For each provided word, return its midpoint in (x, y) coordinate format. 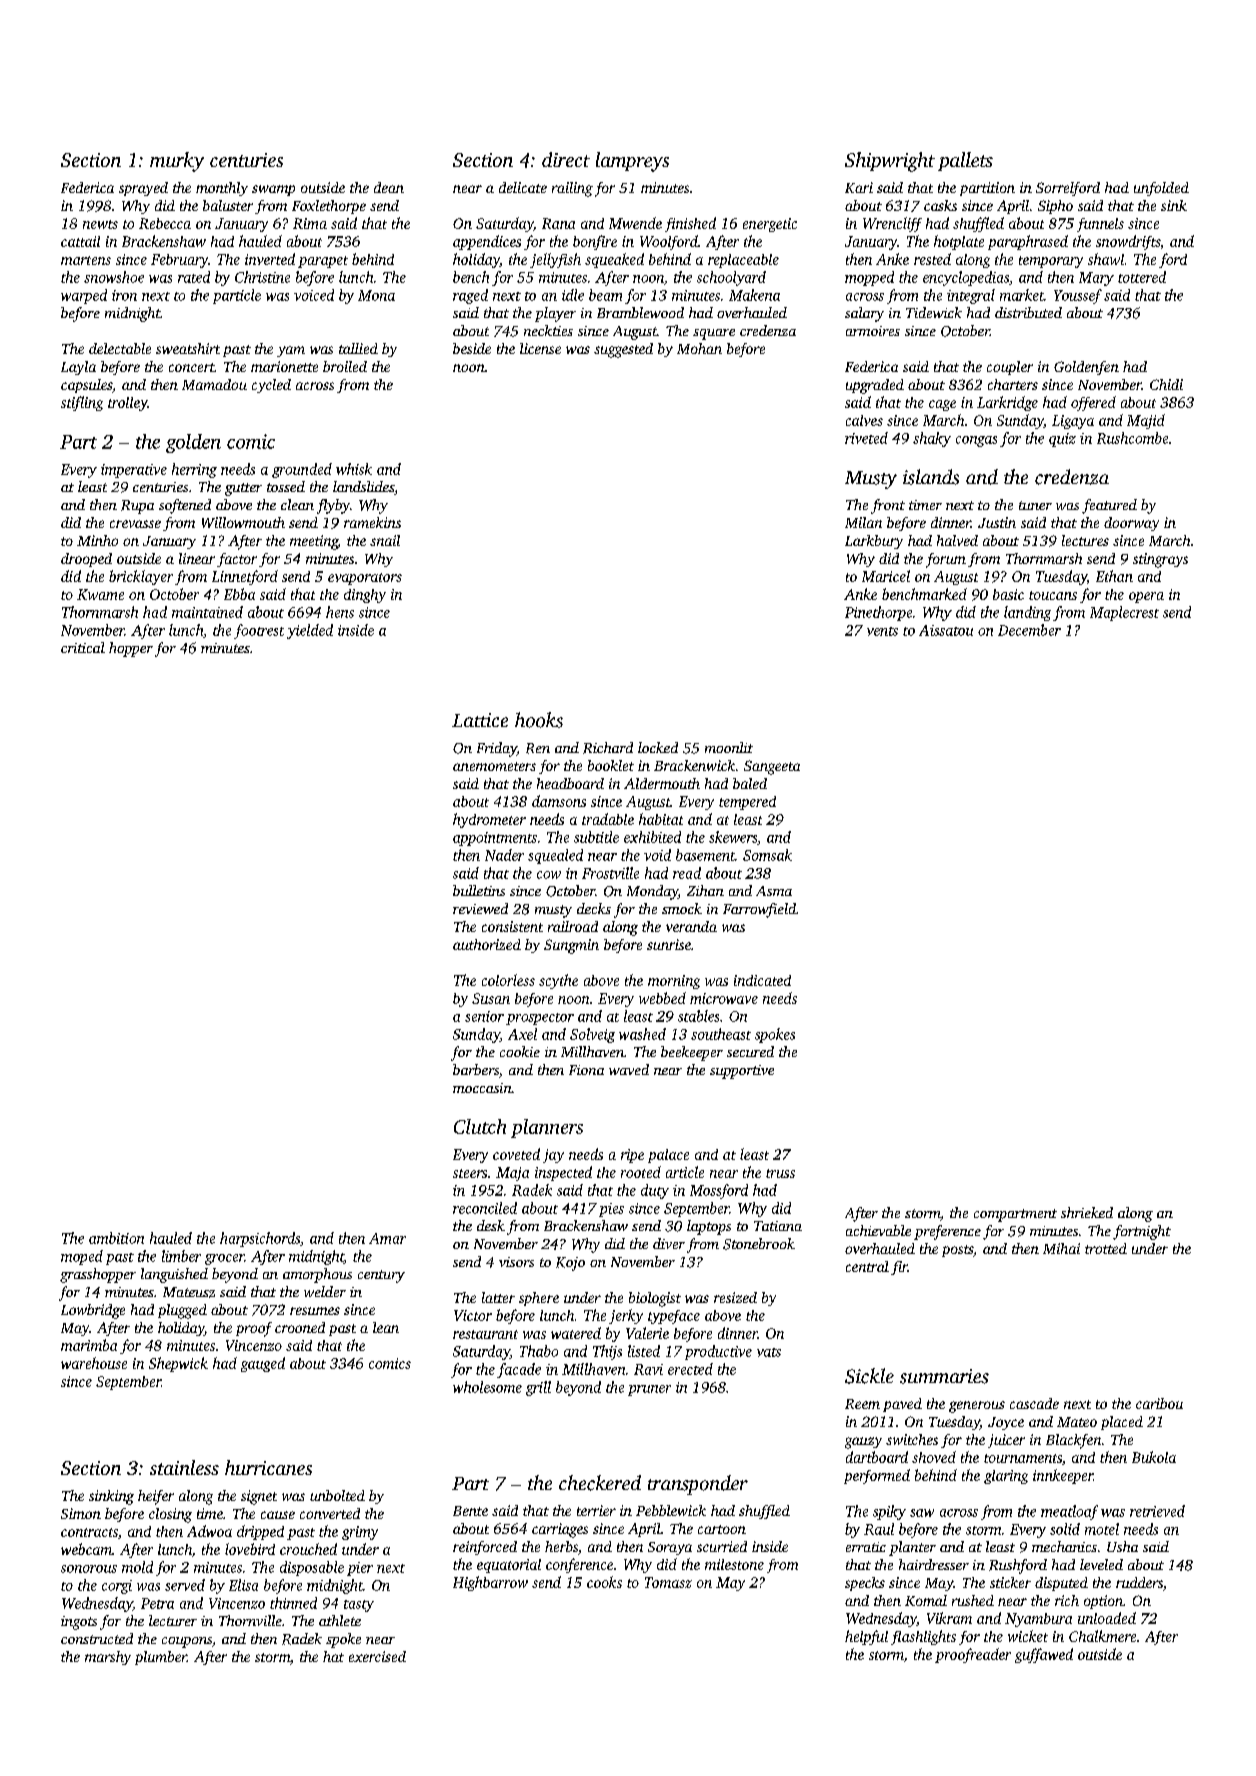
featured (1109, 506)
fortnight (1142, 1232)
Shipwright (890, 162)
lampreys (632, 162)
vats (769, 1352)
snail (385, 540)
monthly (222, 189)
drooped (86, 560)
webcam (86, 1549)
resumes (315, 1311)
